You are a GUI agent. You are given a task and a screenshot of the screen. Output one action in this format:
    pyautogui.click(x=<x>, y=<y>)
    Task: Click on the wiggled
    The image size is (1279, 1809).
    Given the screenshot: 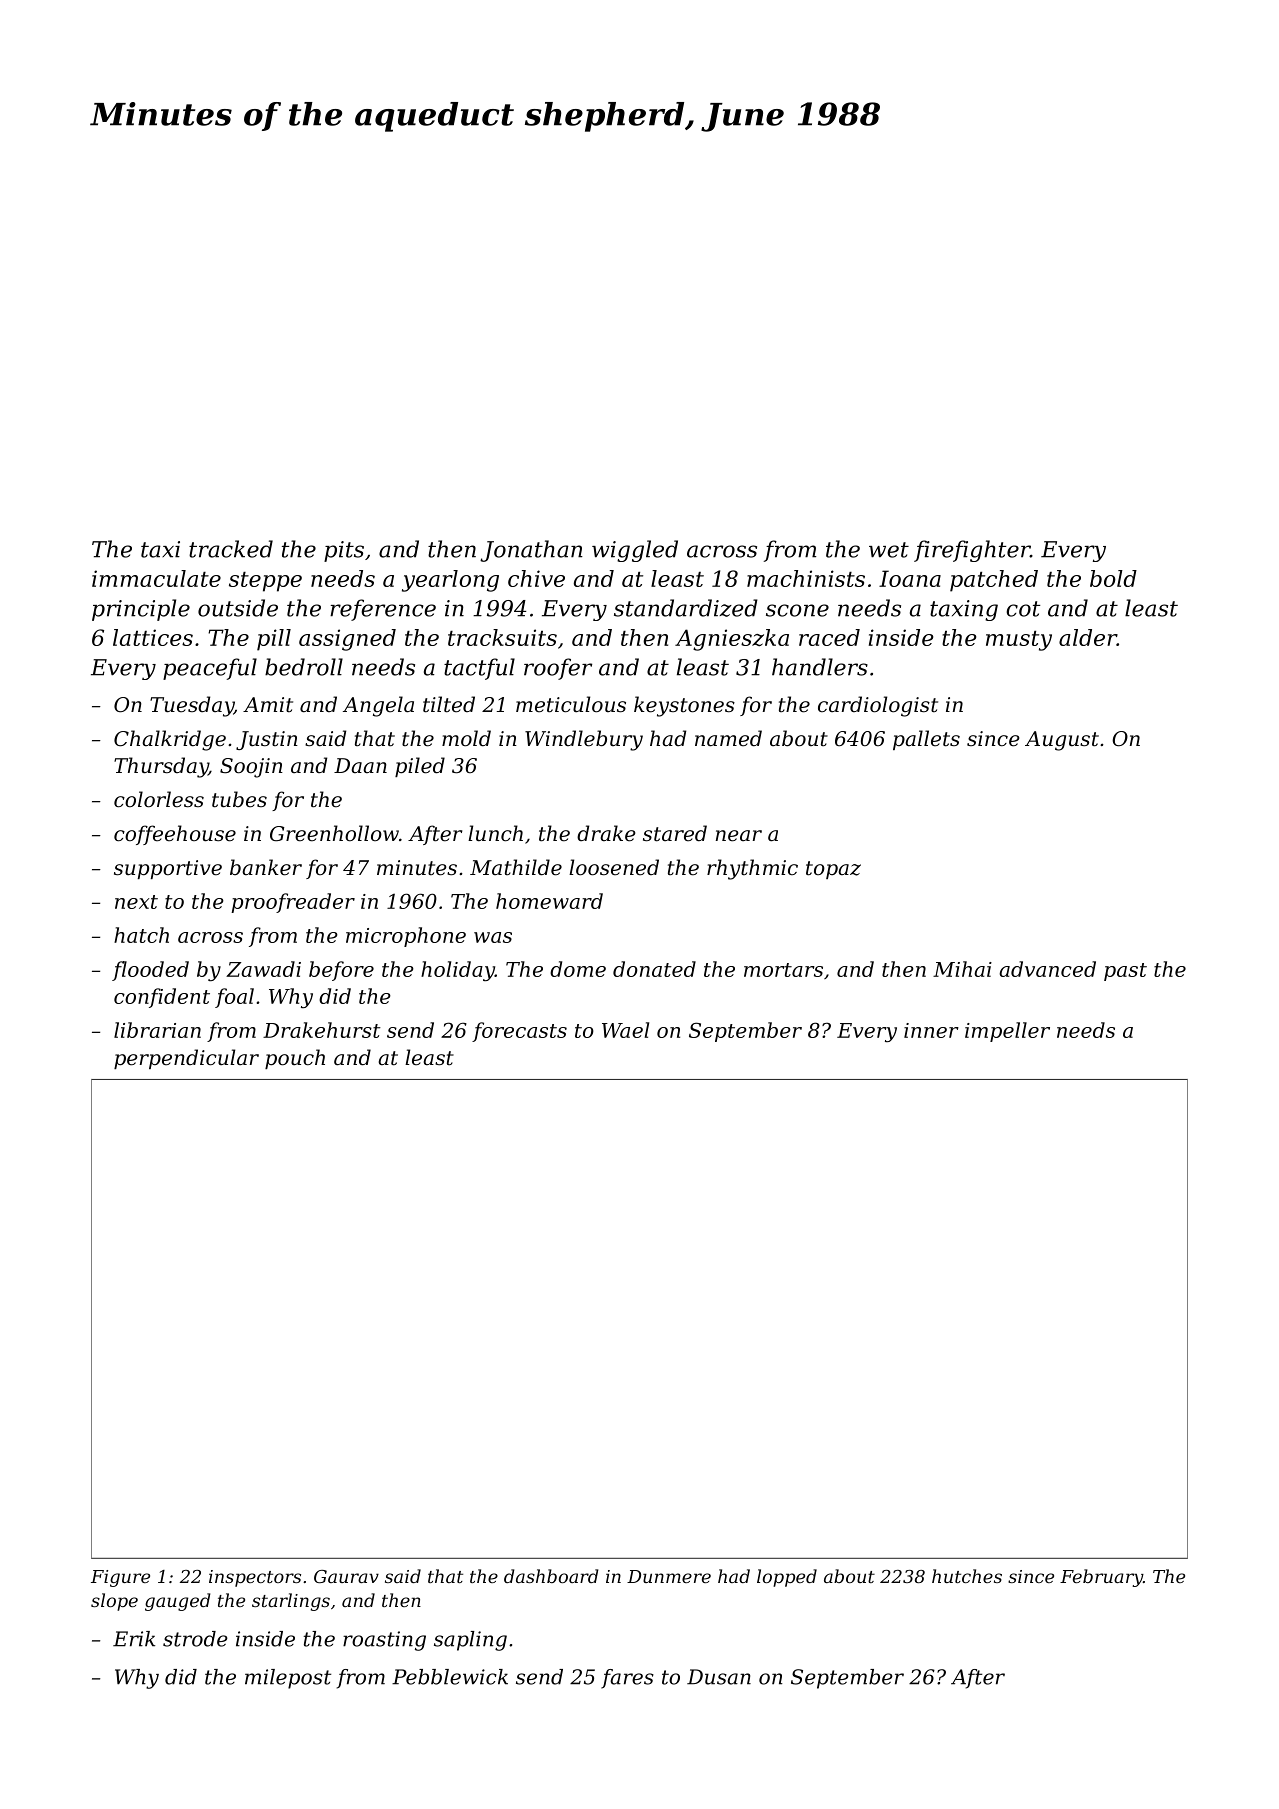 What is the action you would take?
    pyautogui.click(x=635, y=551)
